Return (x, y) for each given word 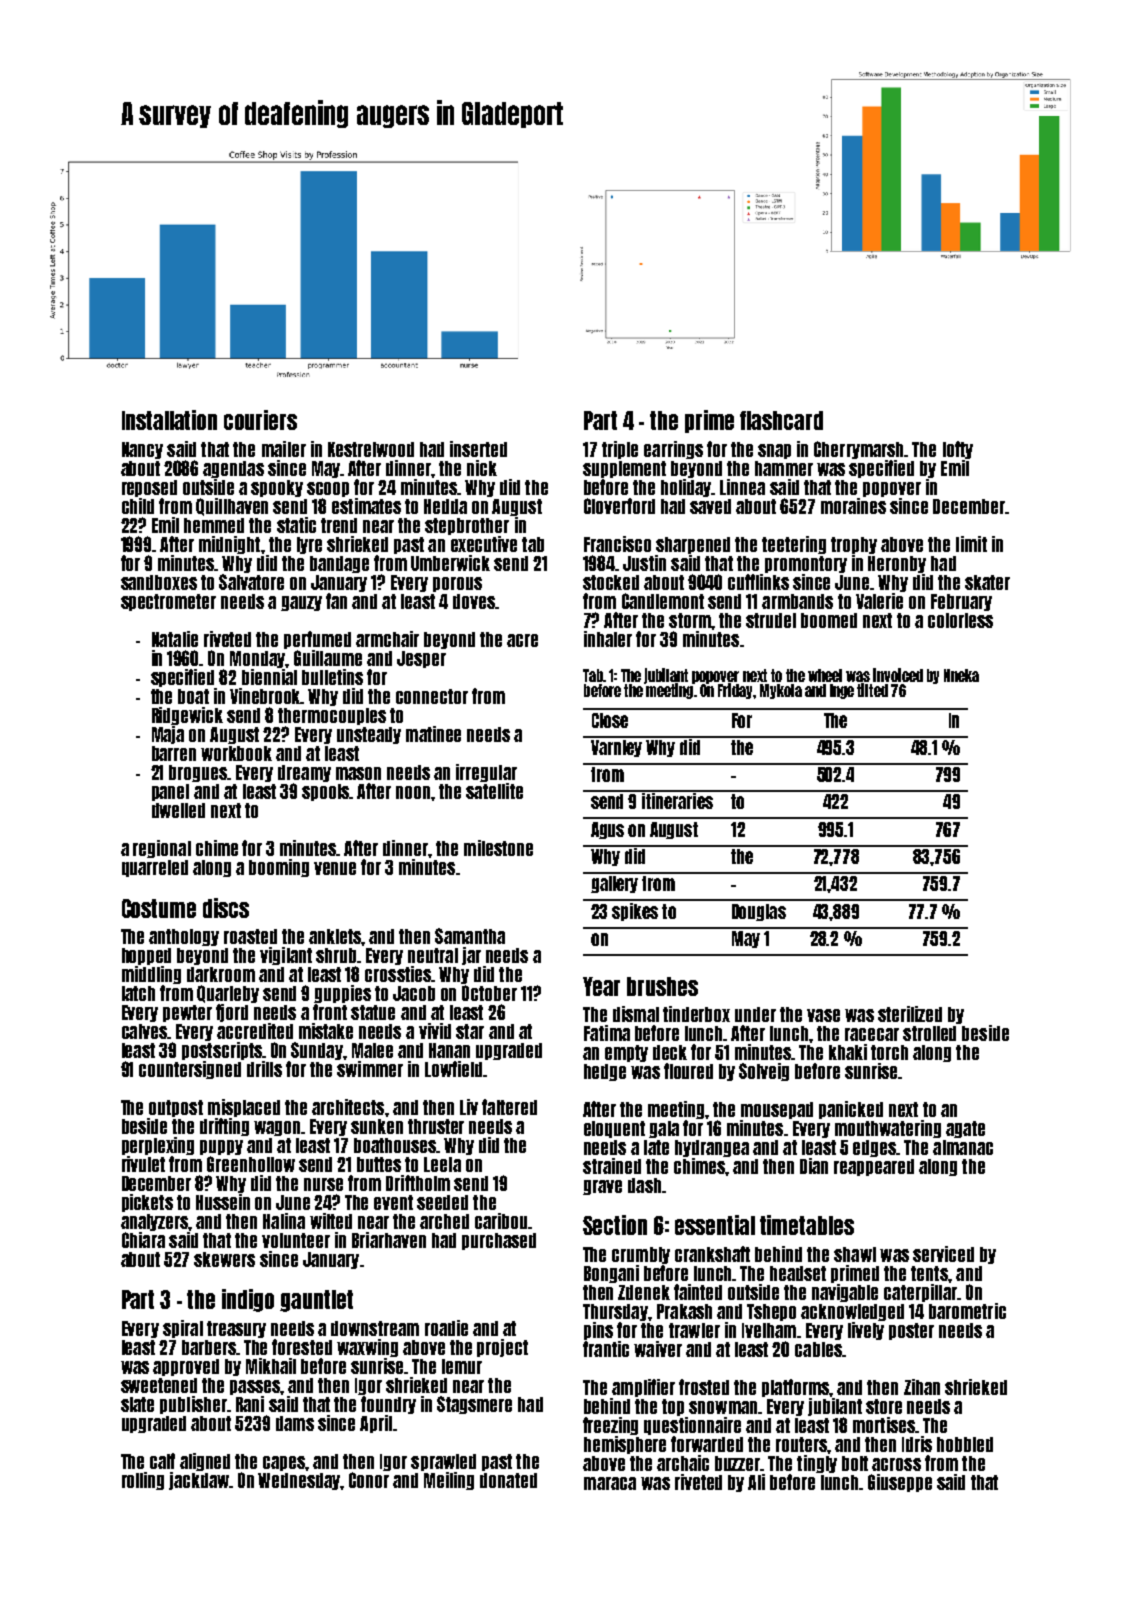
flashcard (781, 420)
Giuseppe (900, 1483)
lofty (958, 450)
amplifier (643, 1388)
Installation (169, 420)
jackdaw (199, 1481)
